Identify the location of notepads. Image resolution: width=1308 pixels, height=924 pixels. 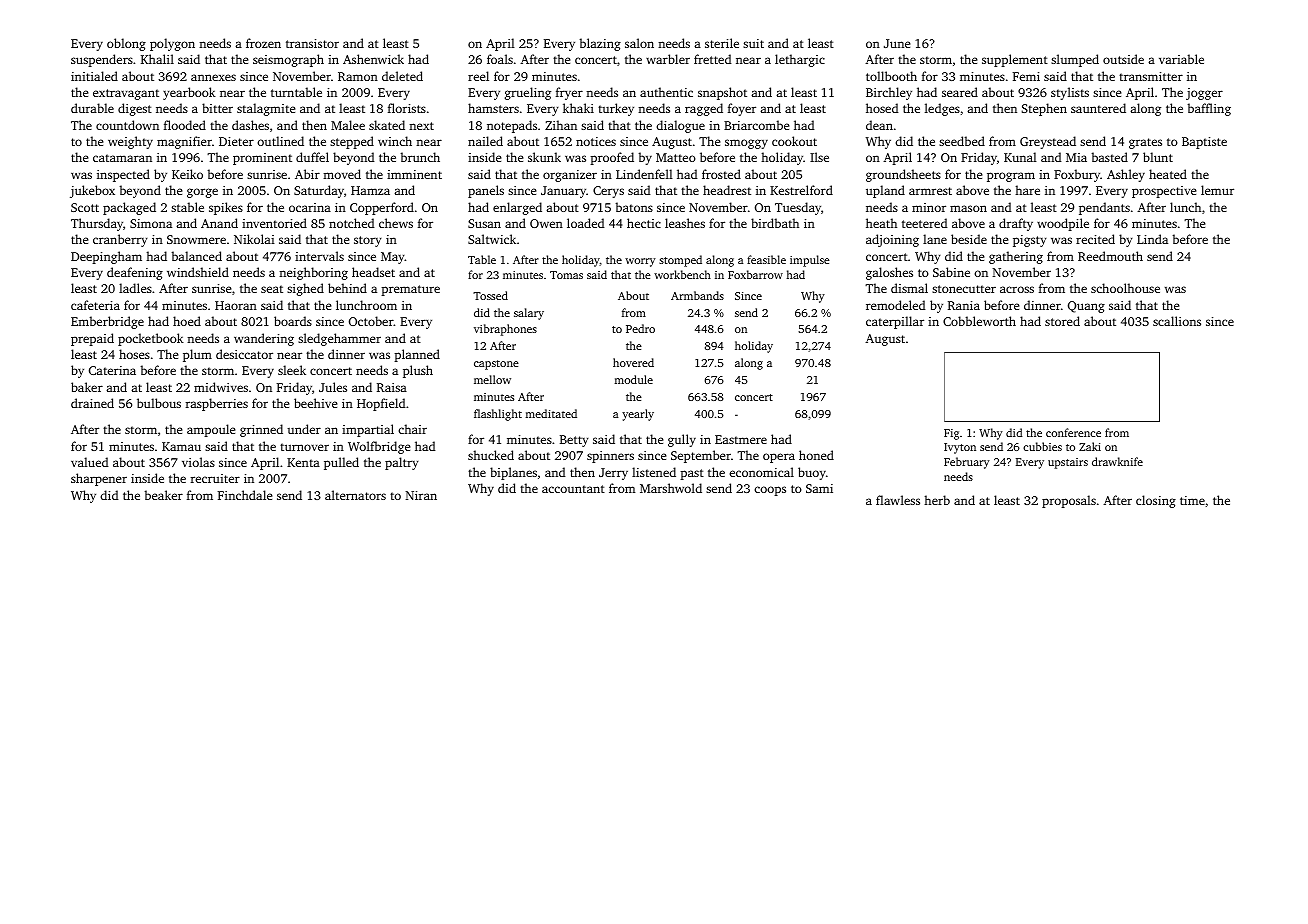
(512, 126).
